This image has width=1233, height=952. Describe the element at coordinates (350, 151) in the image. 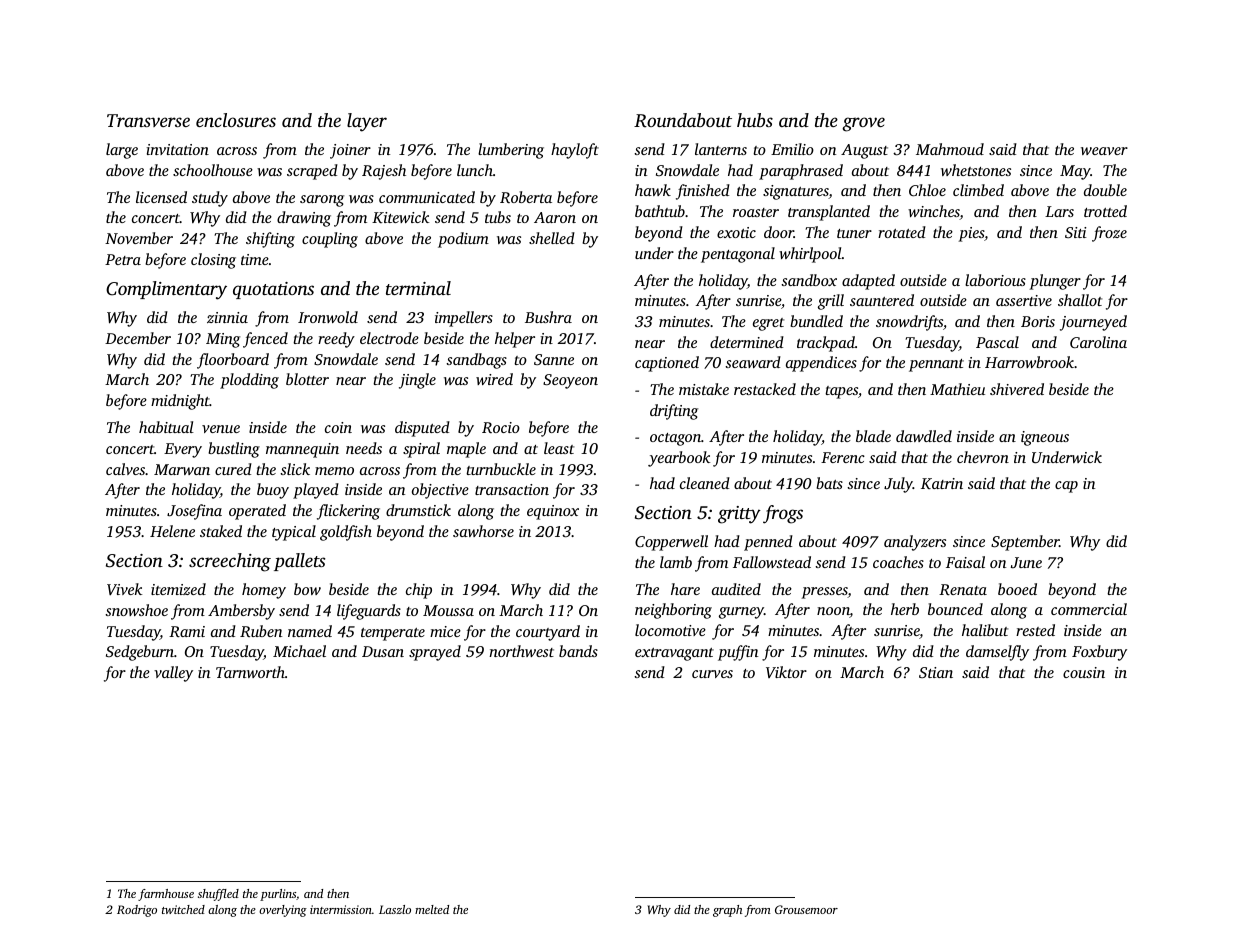

I see `joiner` at that location.
